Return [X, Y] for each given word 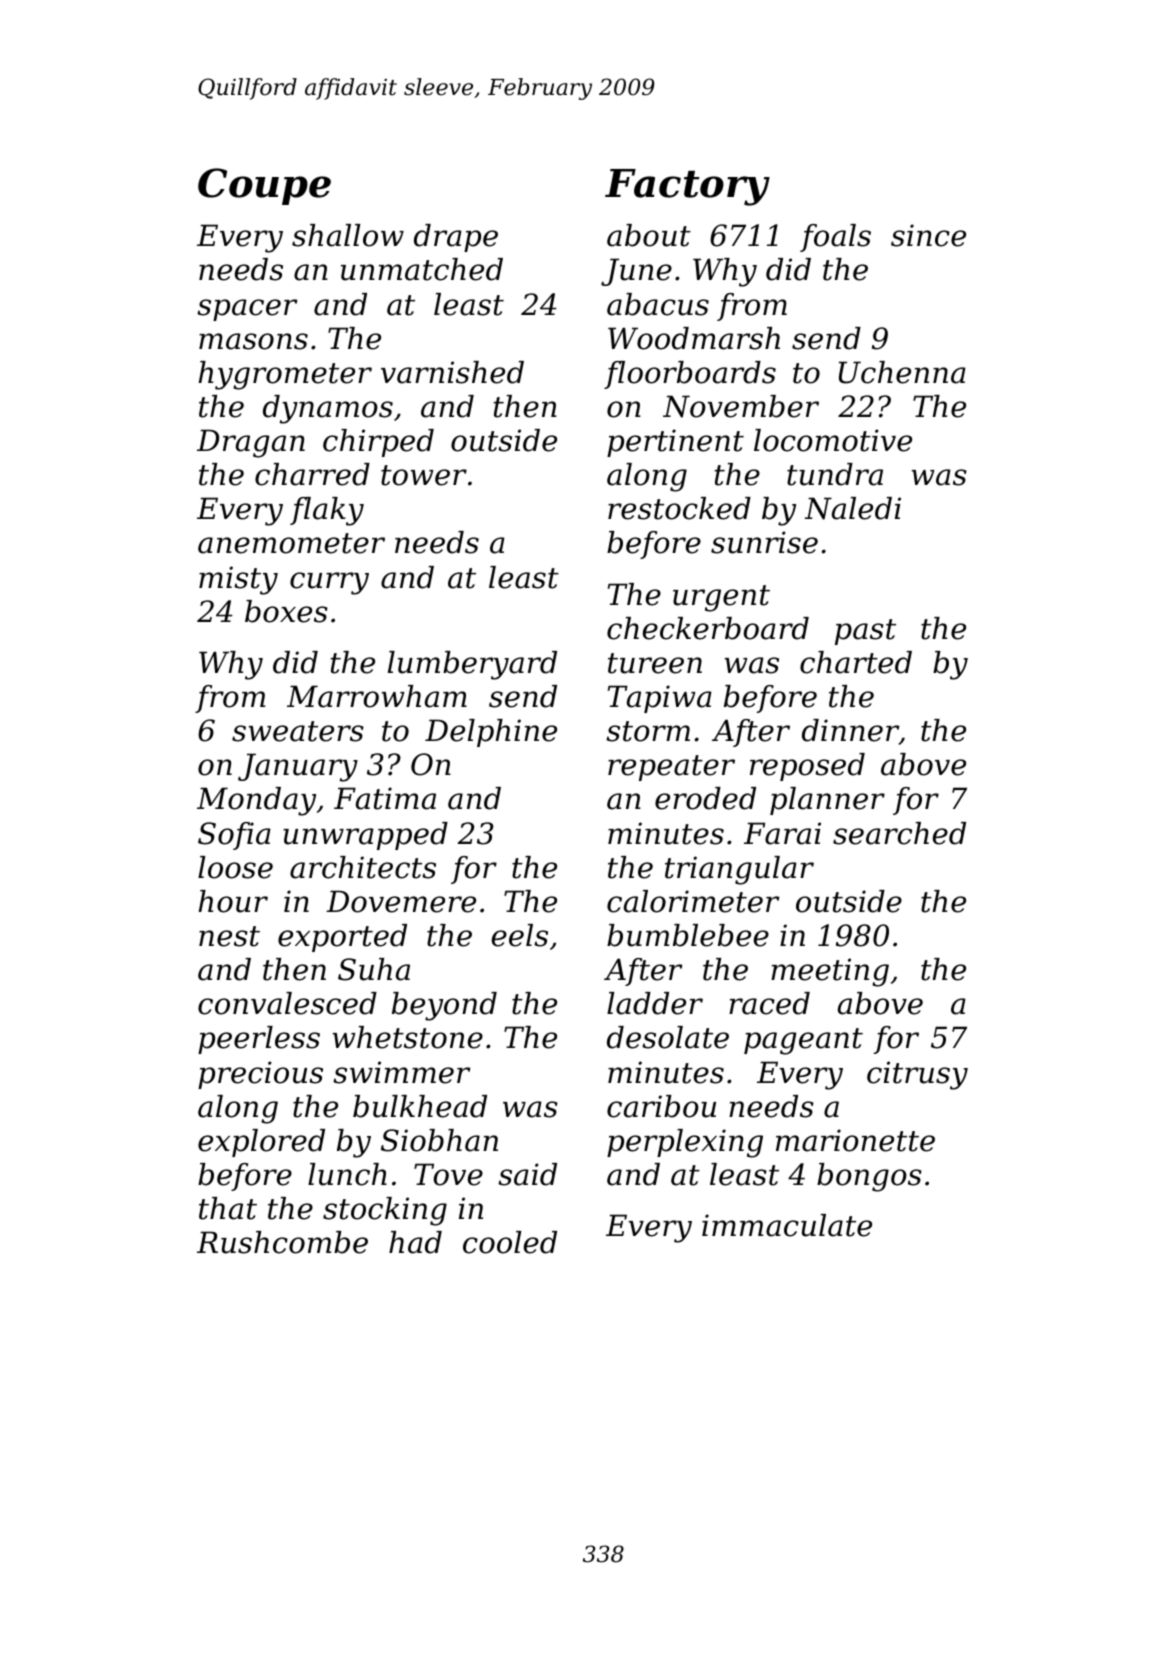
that [228, 1208]
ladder [655, 1003]
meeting [830, 972]
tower [424, 475]
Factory [687, 187]
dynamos [328, 409]
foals [835, 238]
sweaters [298, 731]
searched [899, 833]
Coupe [264, 186]
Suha [374, 969]
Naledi [853, 508]
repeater [671, 768]
